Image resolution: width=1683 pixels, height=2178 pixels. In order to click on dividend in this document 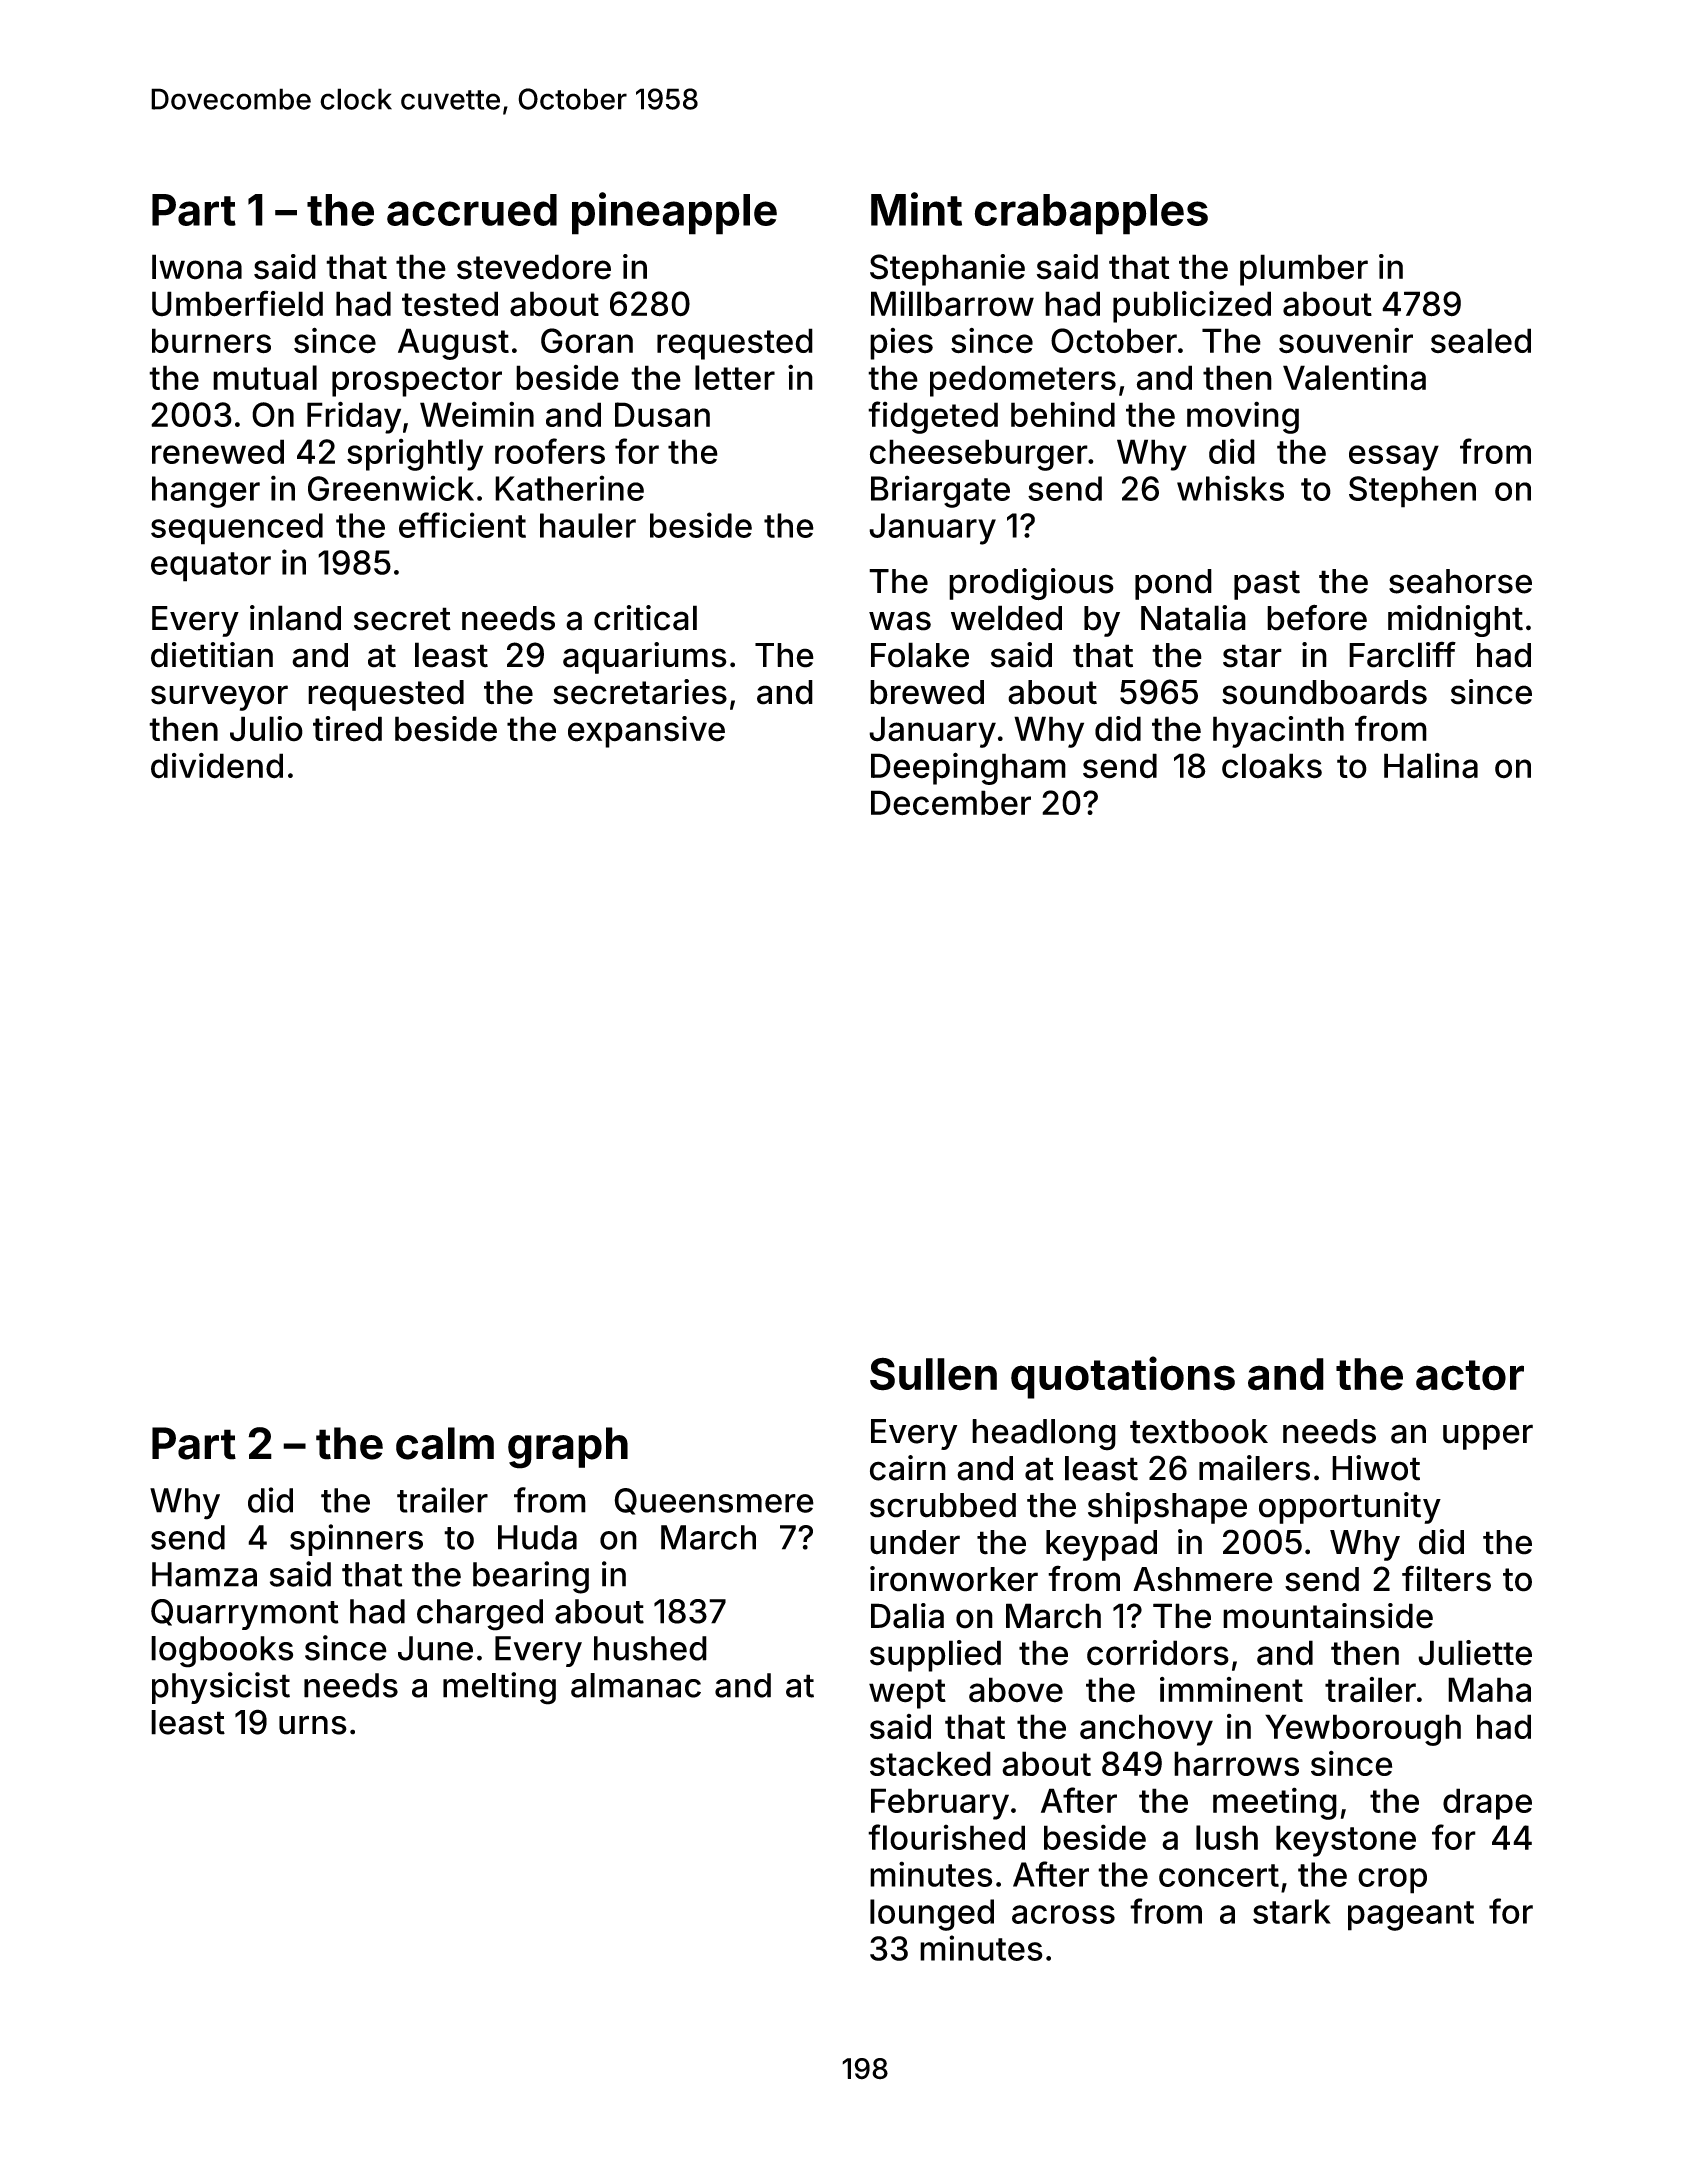, I will do `click(217, 766)`.
